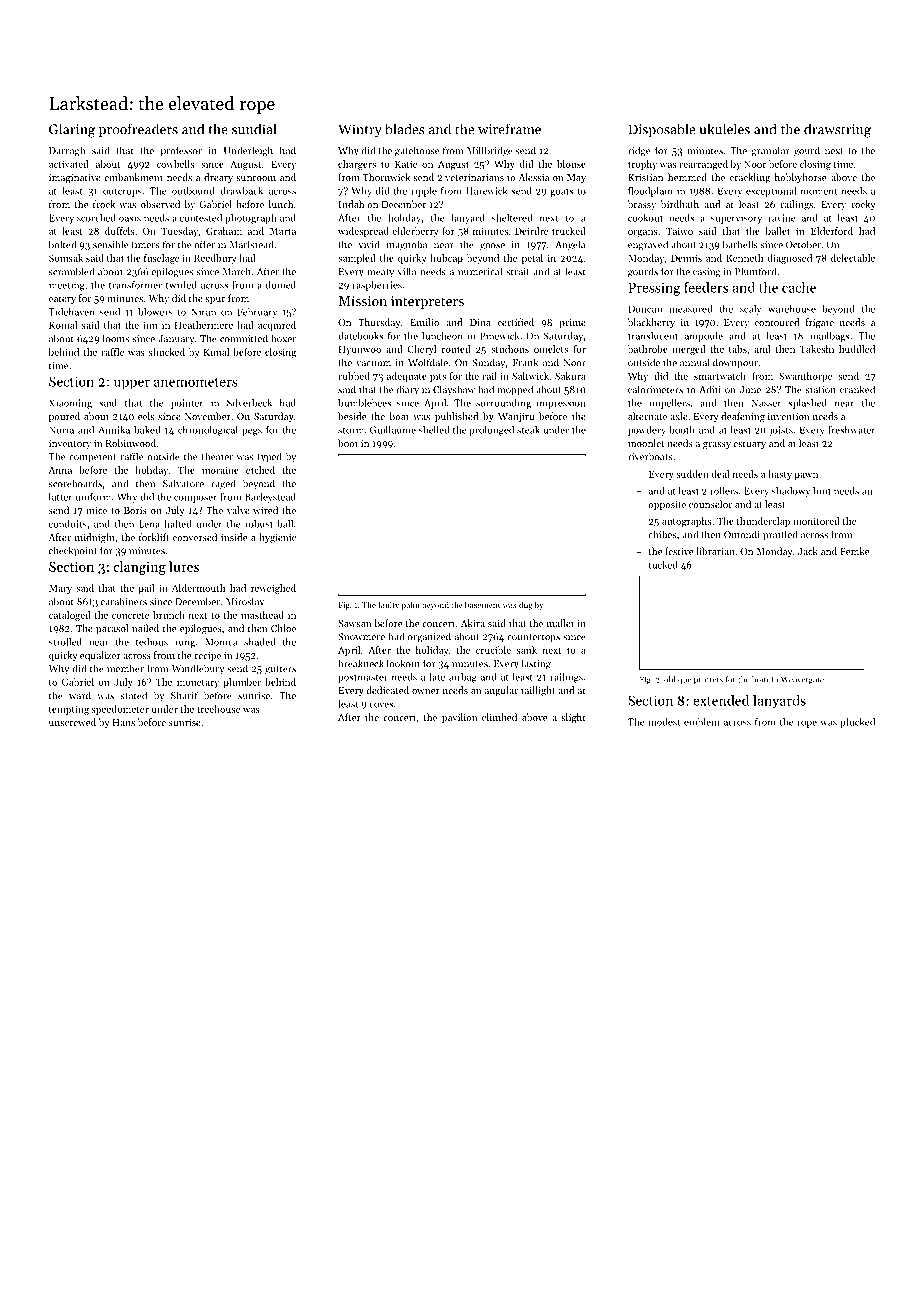 The height and width of the page is (1308, 924). What do you see at coordinates (138, 130) in the page?
I see `proofreaders` at bounding box center [138, 130].
